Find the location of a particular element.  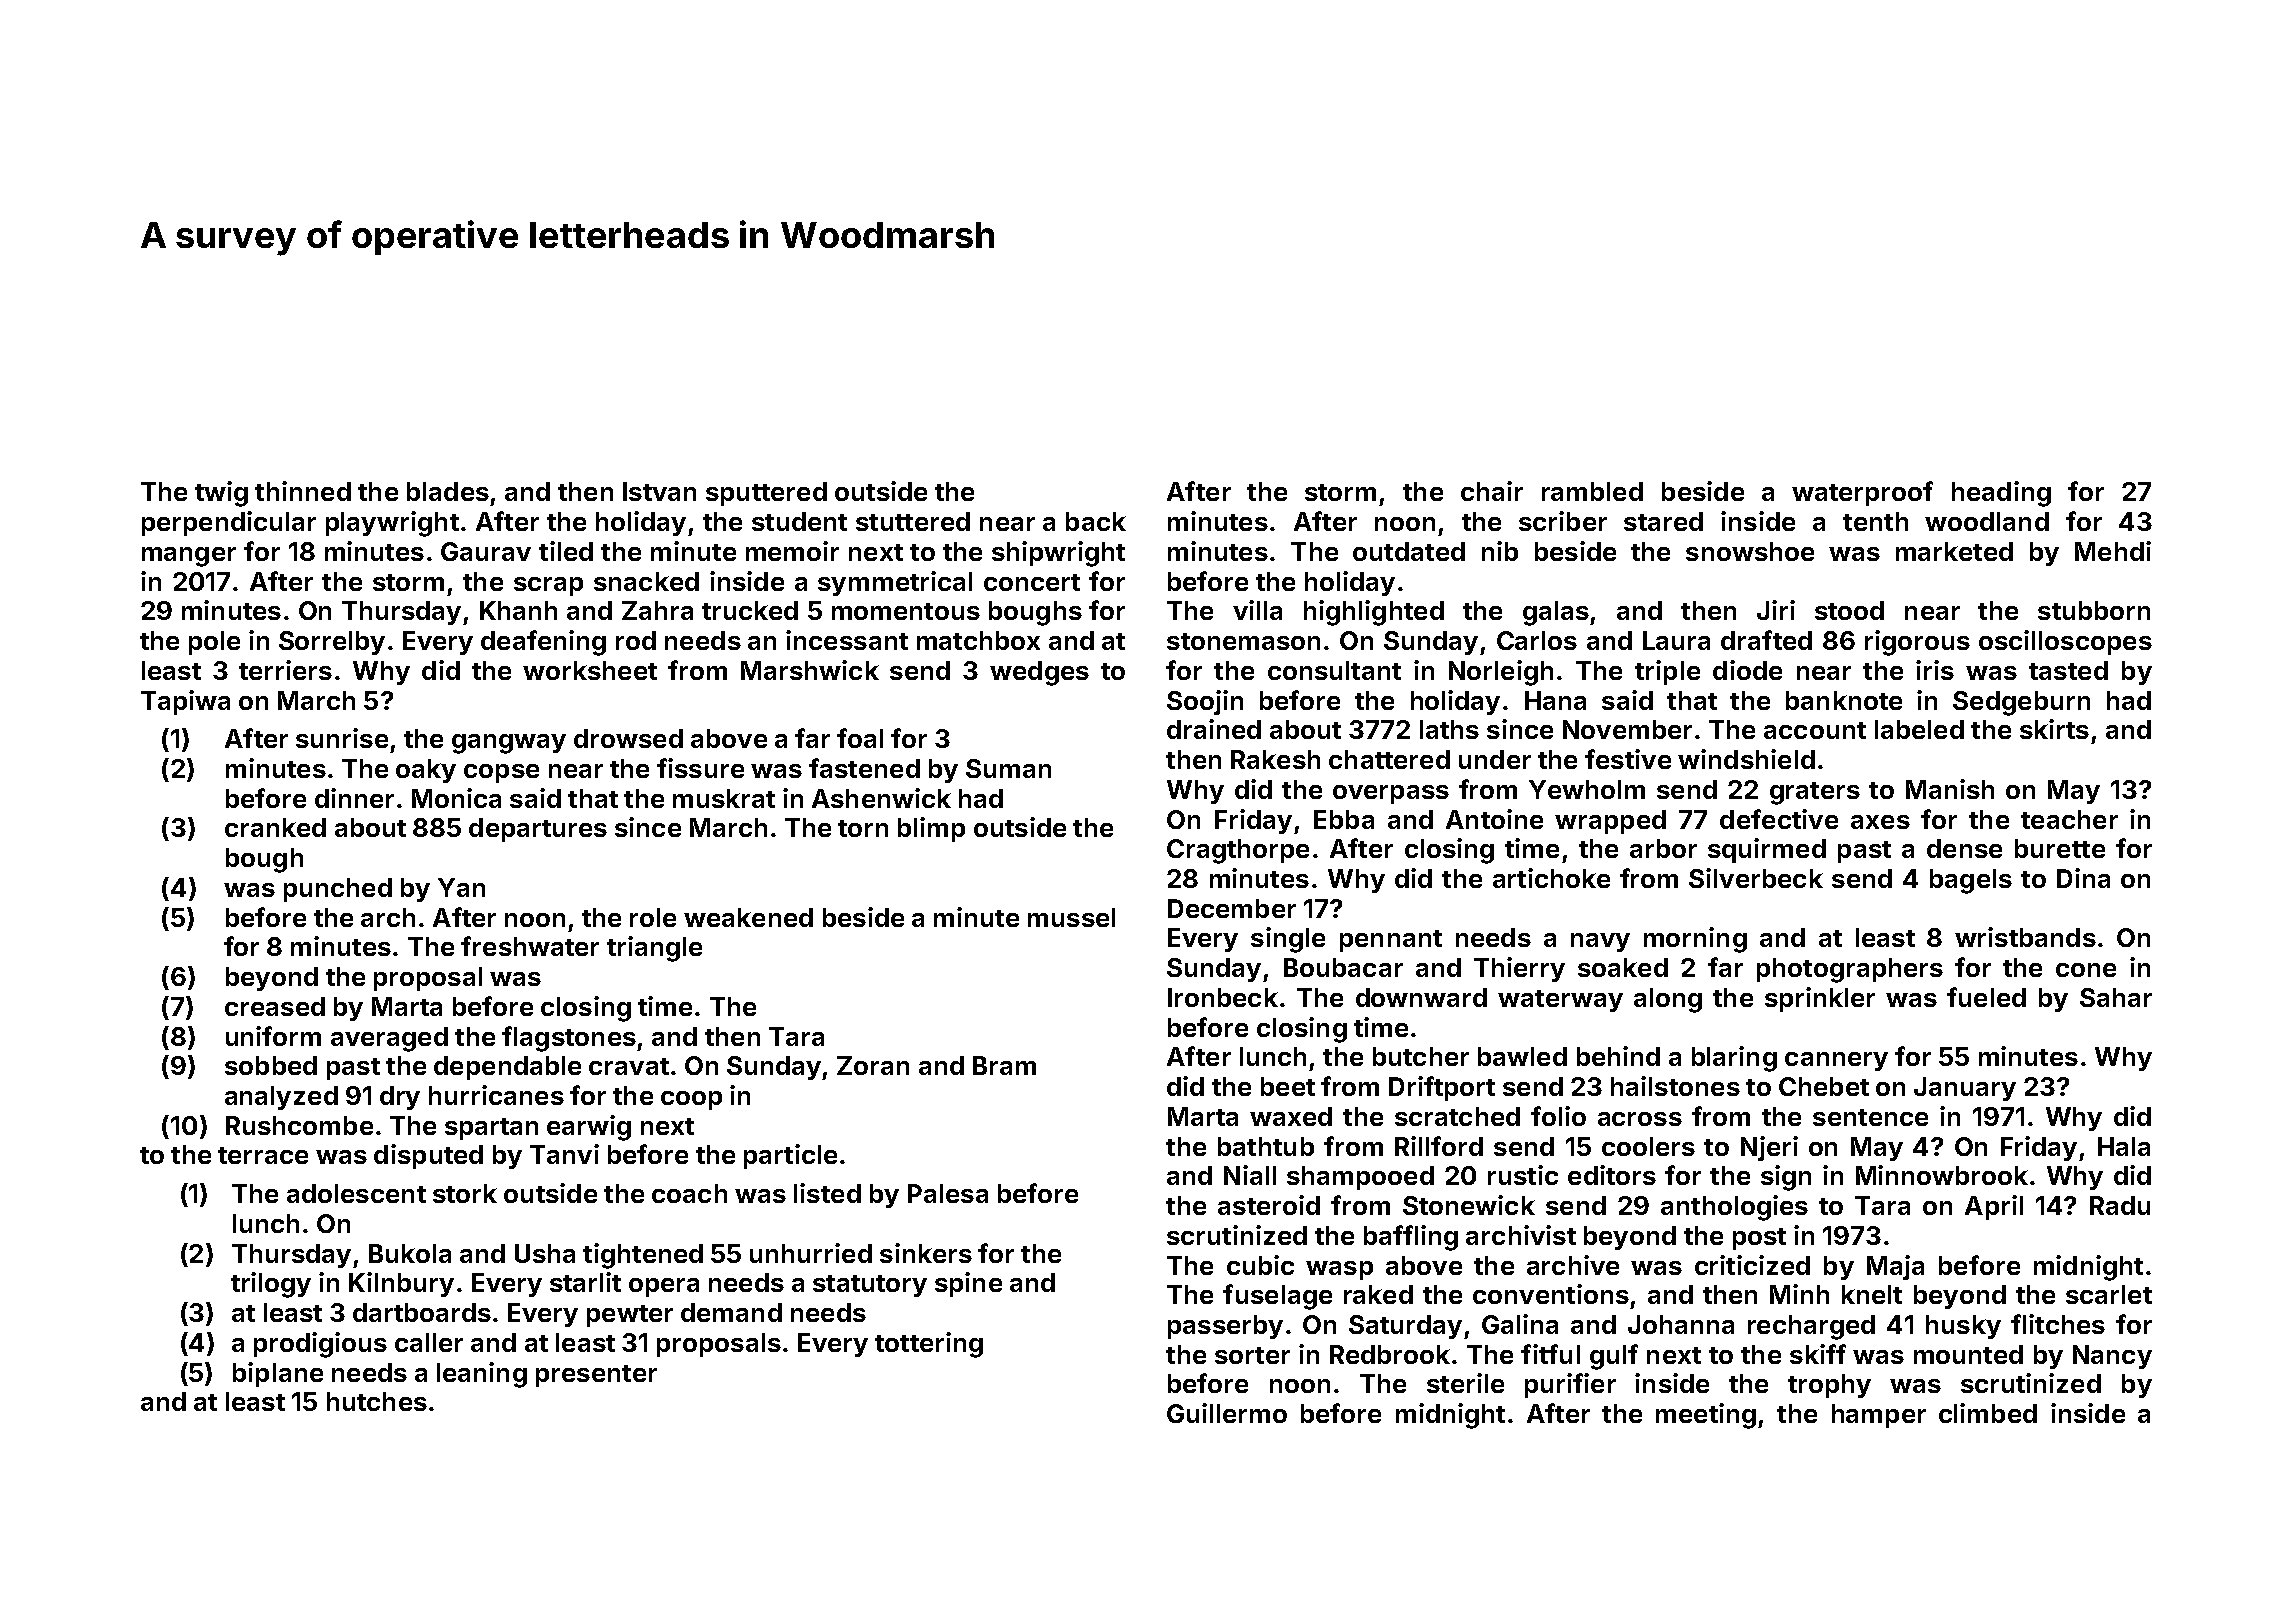

meeting is located at coordinates (1706, 1416).
